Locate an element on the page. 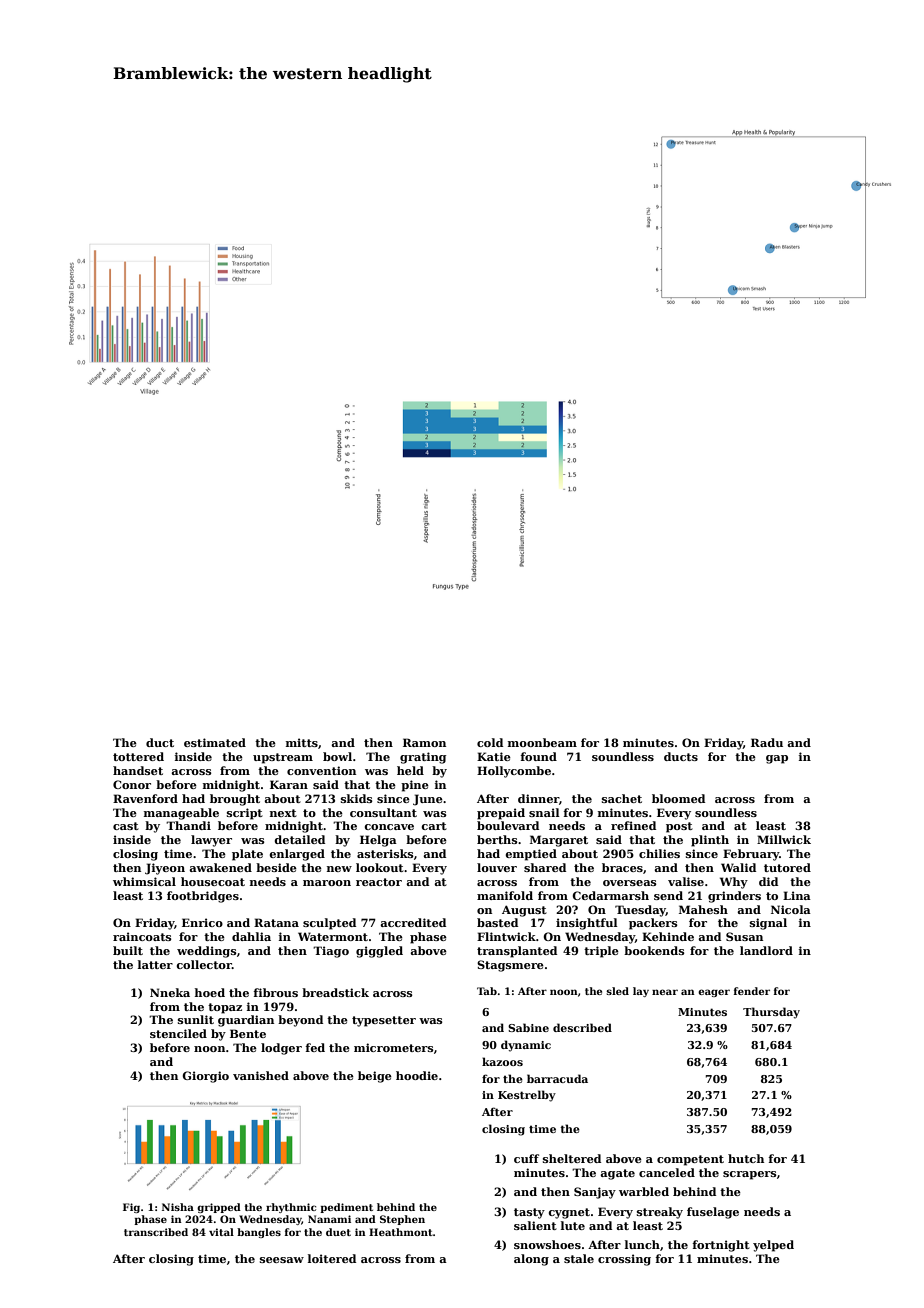 Image resolution: width=924 pixels, height=1308 pixels. Giorgio is located at coordinates (205, 1077).
